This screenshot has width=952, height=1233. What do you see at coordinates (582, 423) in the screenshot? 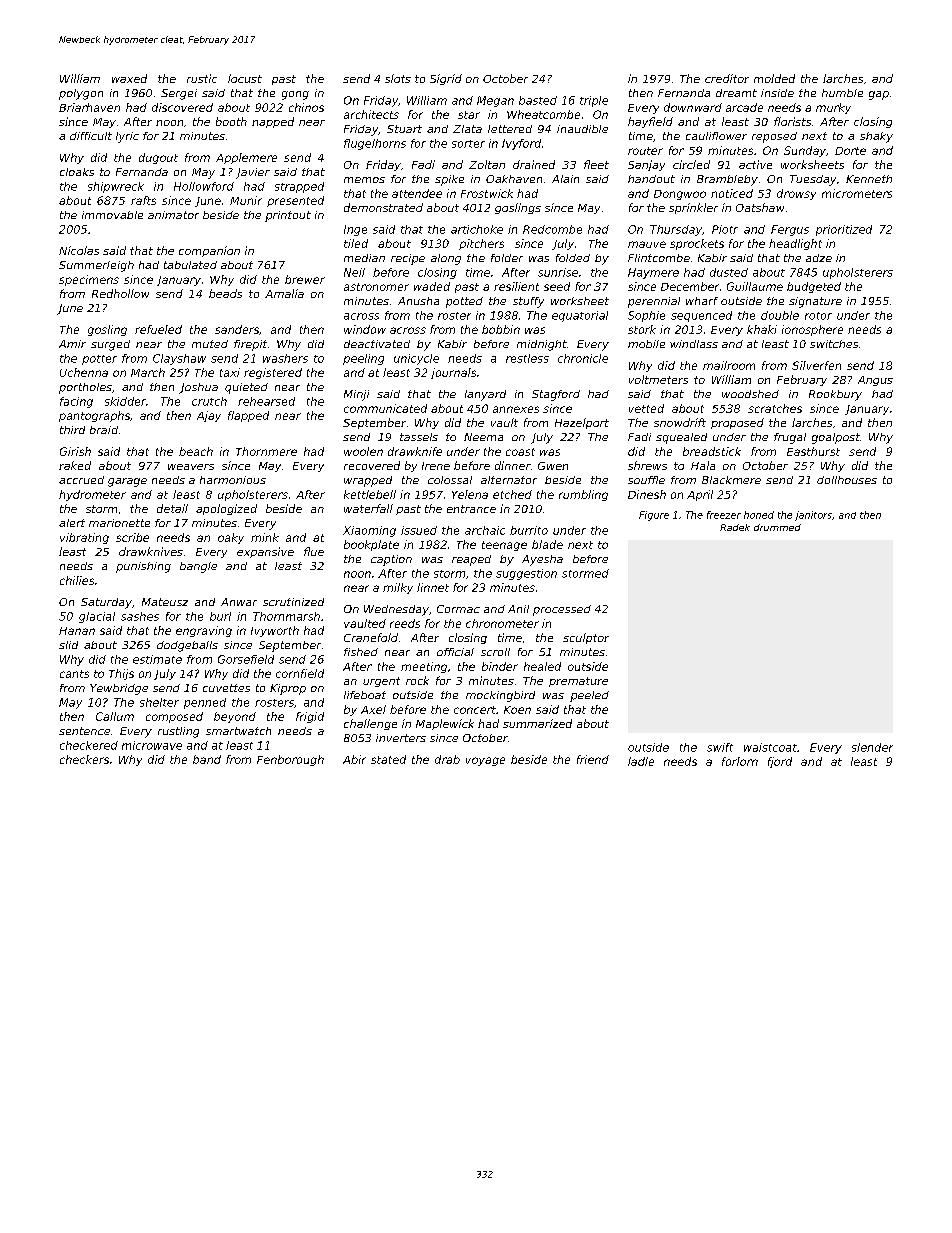
I see `Hazelport` at bounding box center [582, 423].
